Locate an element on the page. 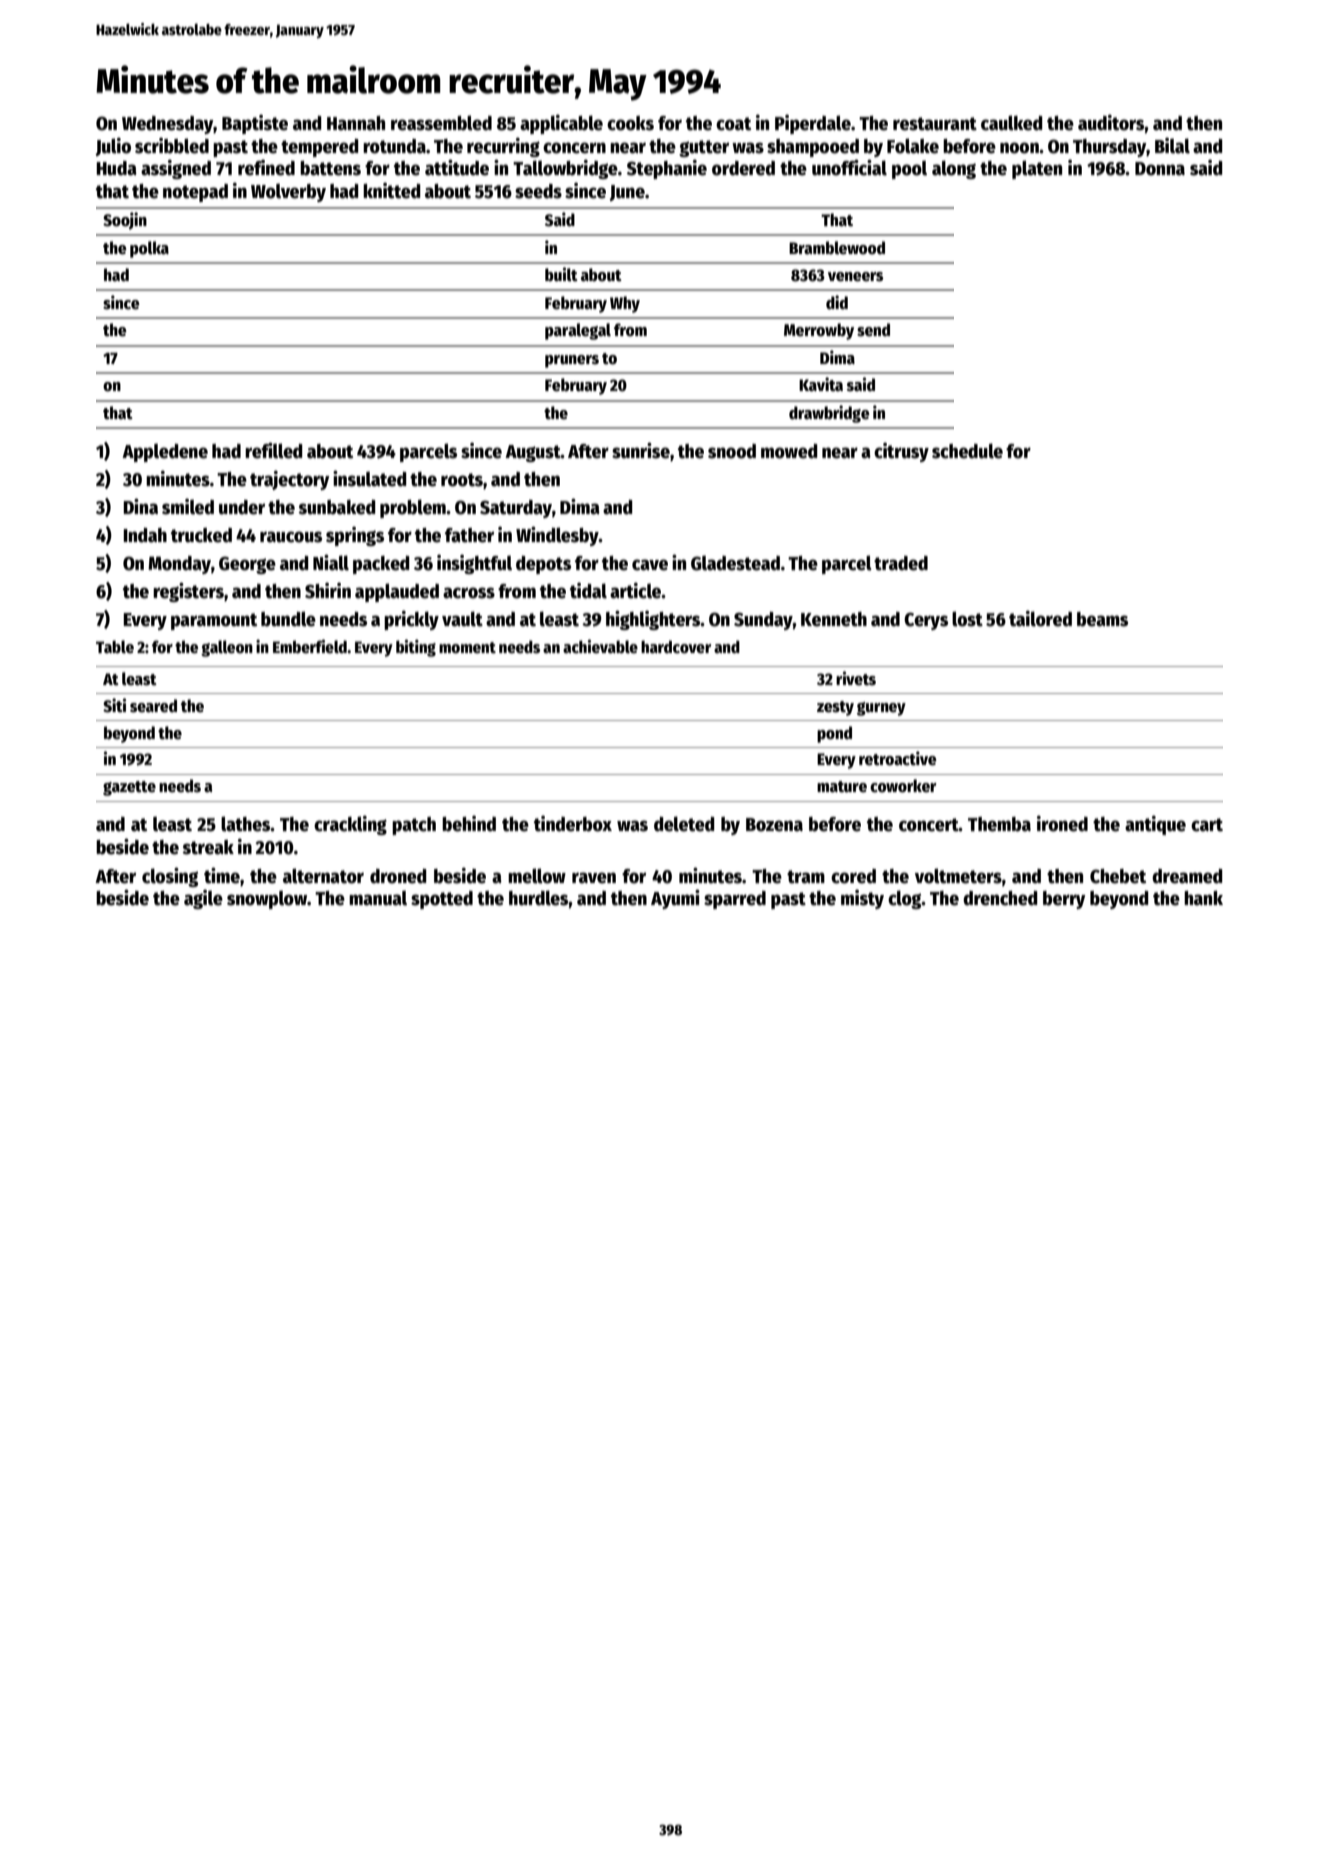  unofficial is located at coordinates (849, 167).
